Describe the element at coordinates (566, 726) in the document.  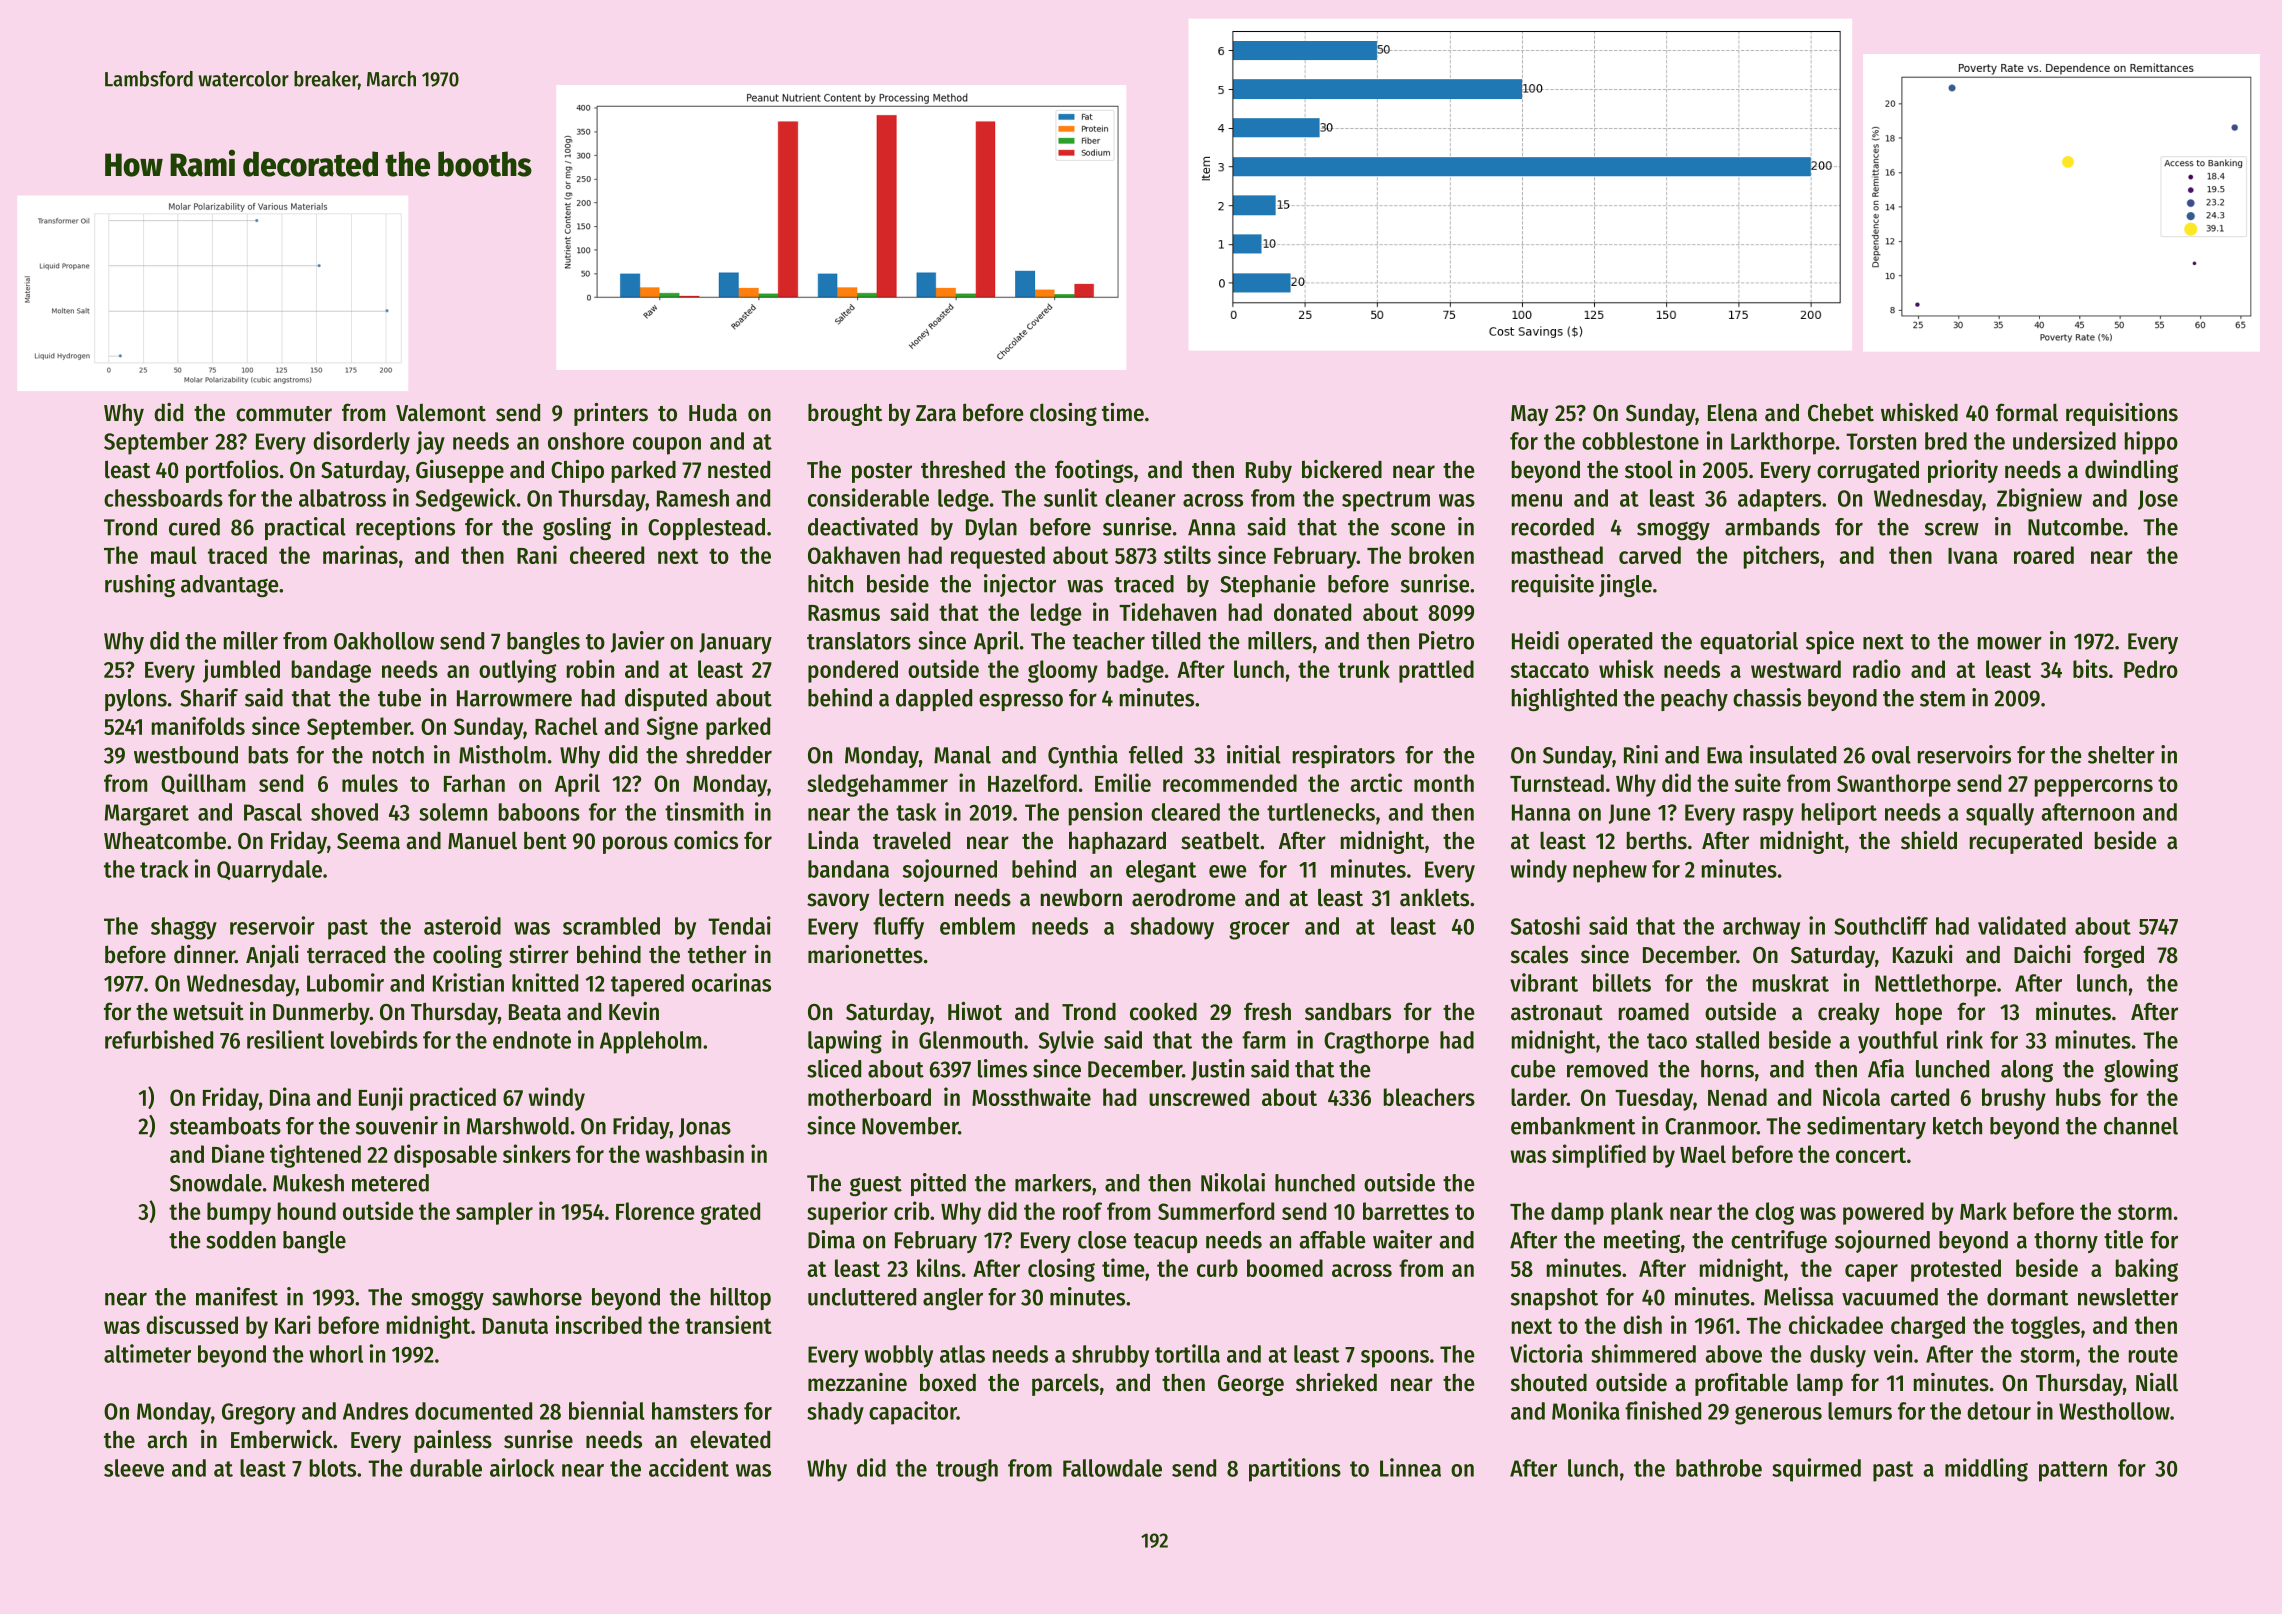
I see `Rachel` at that location.
